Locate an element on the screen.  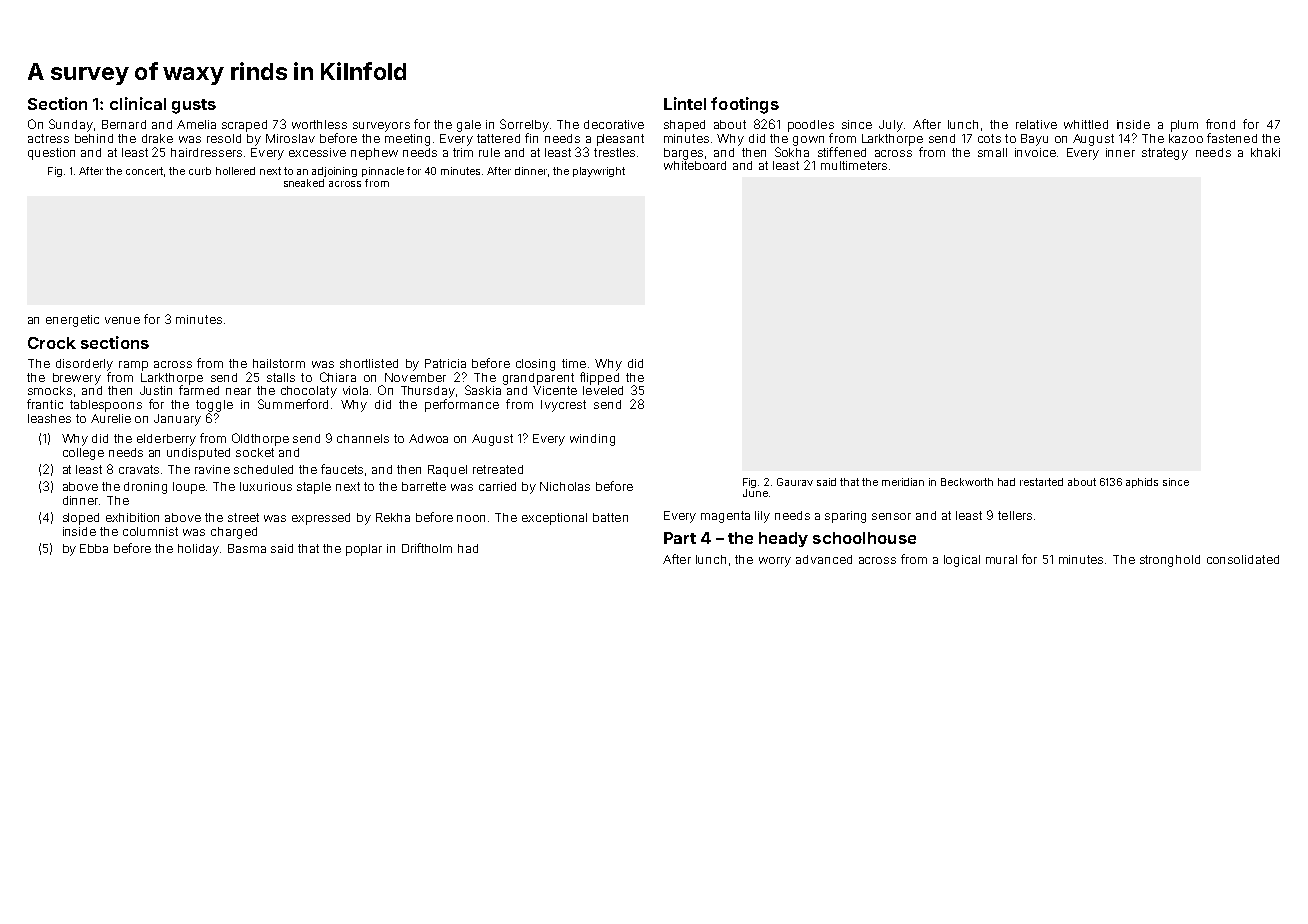
stalls is located at coordinates (281, 377).
